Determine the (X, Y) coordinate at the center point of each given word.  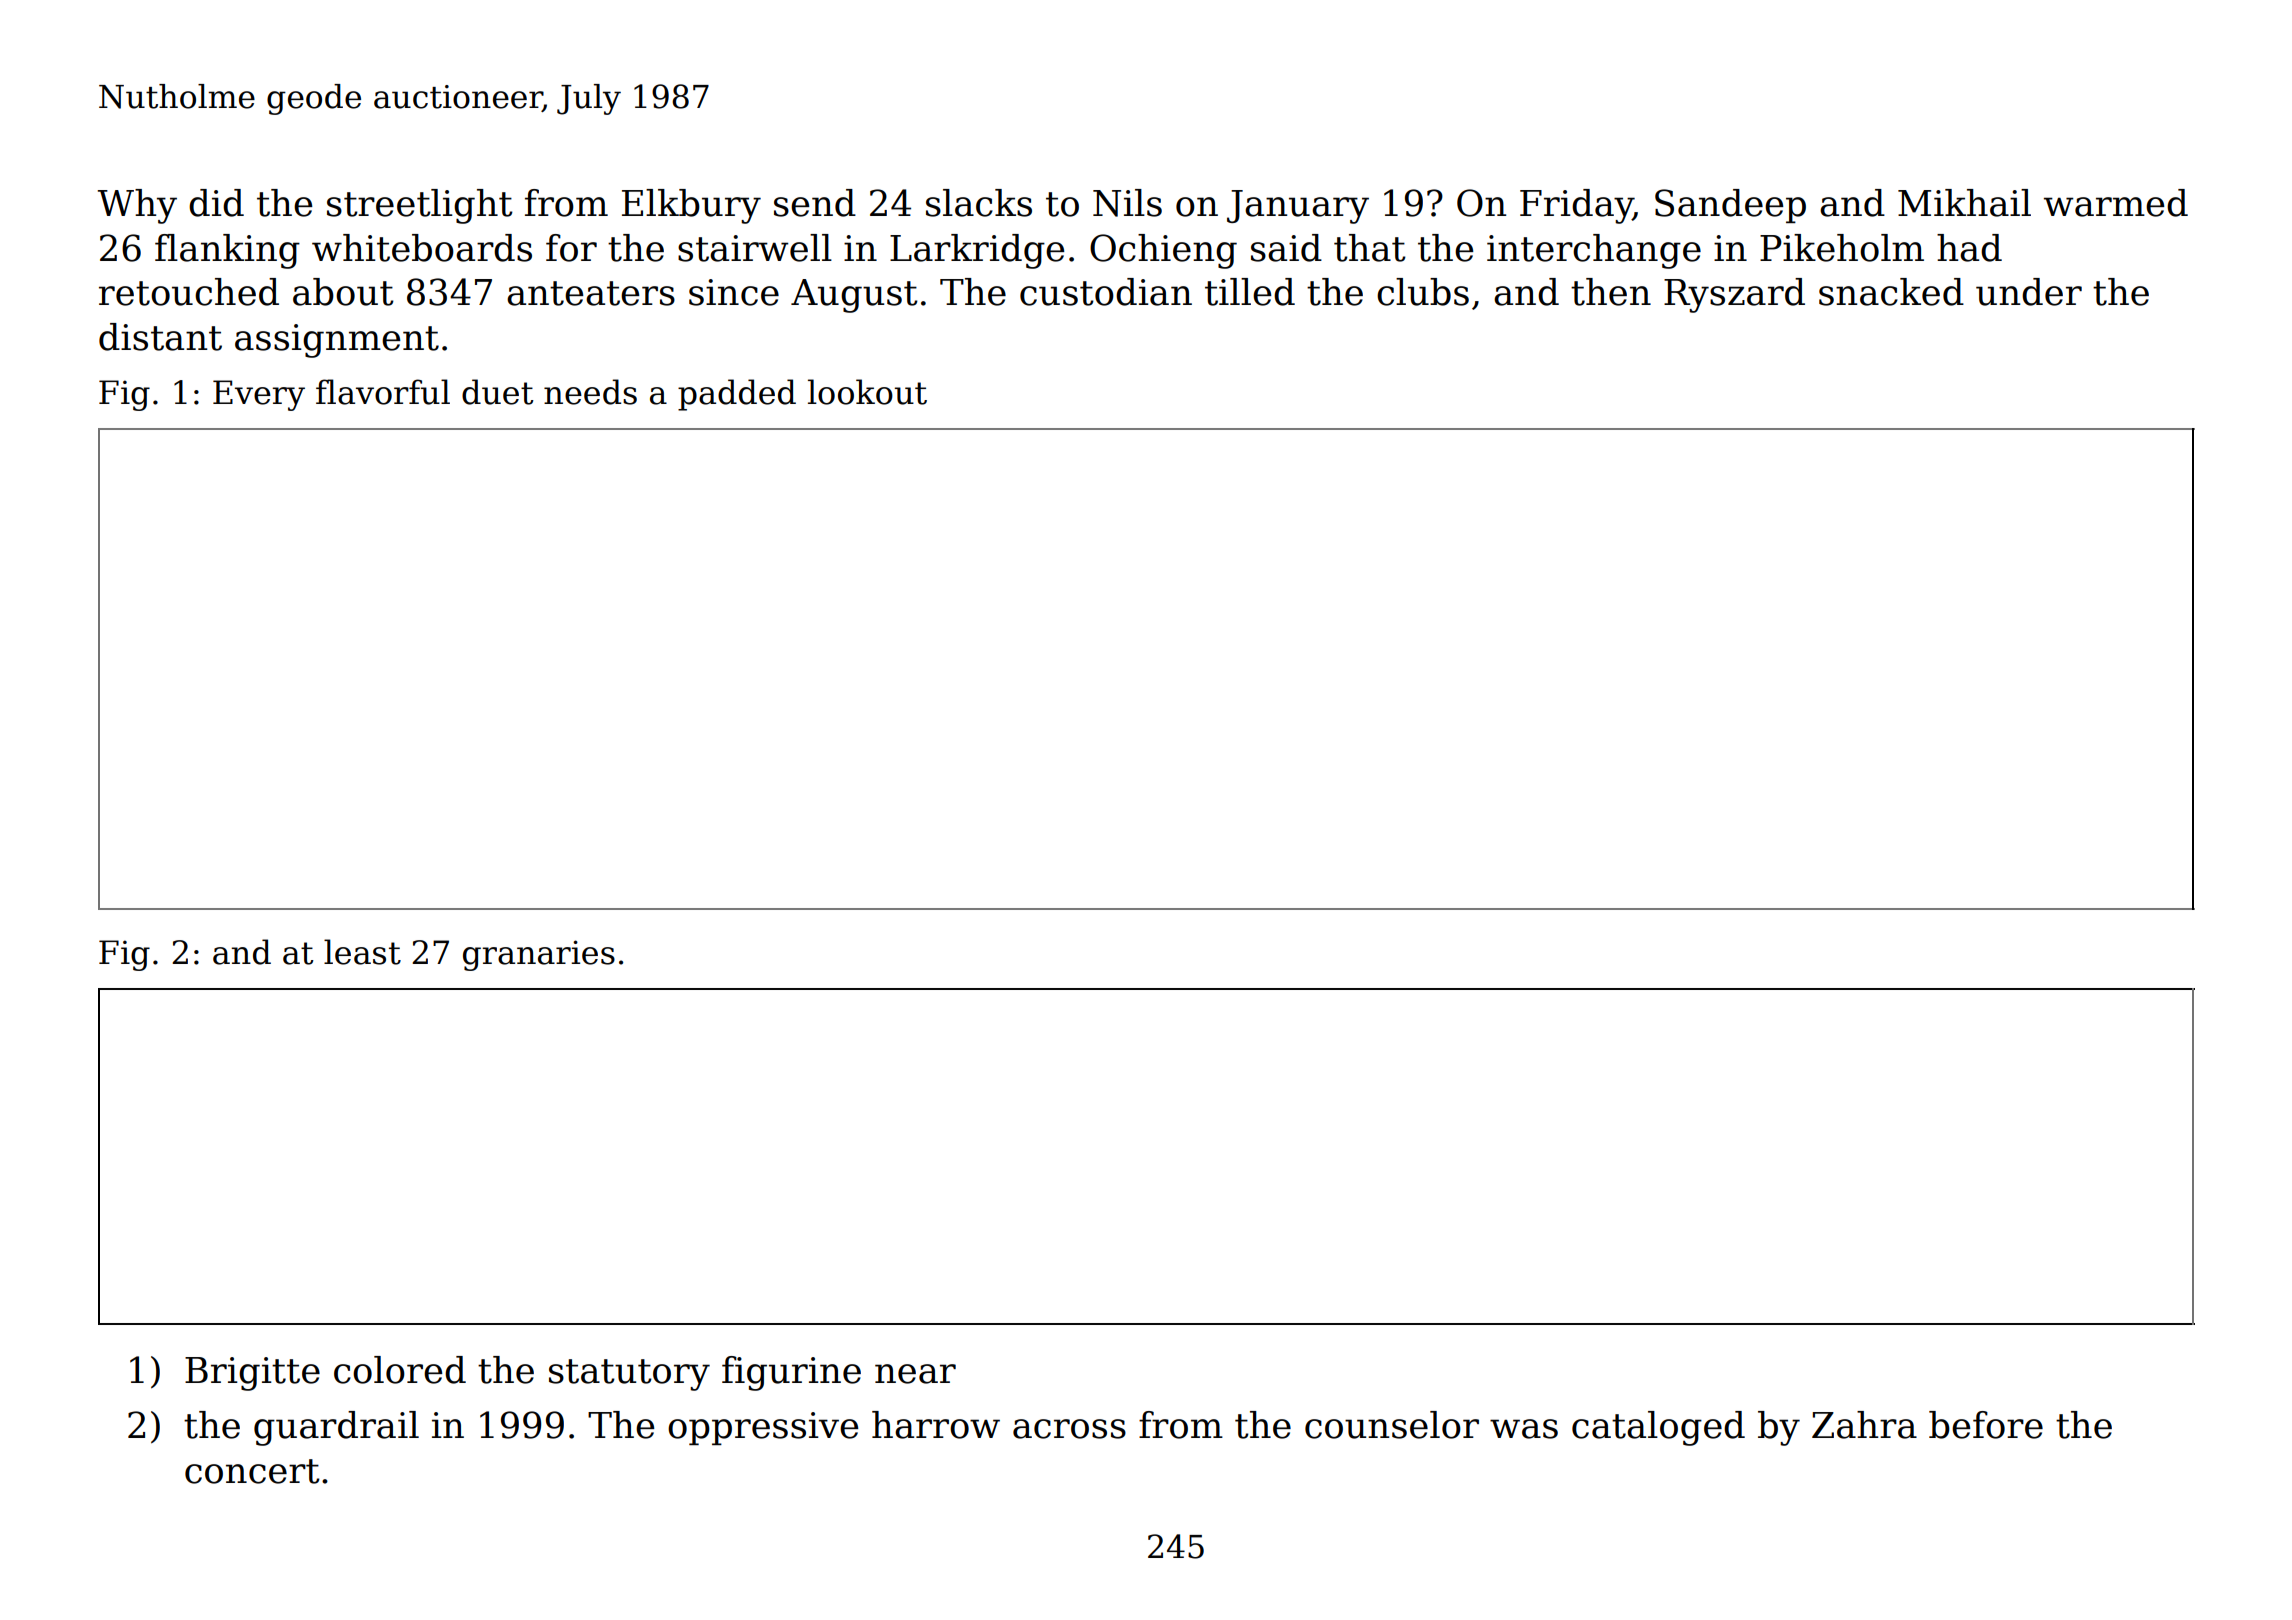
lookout (867, 392)
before (1986, 1425)
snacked (1891, 292)
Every (259, 395)
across (1069, 1429)
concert (252, 1471)
